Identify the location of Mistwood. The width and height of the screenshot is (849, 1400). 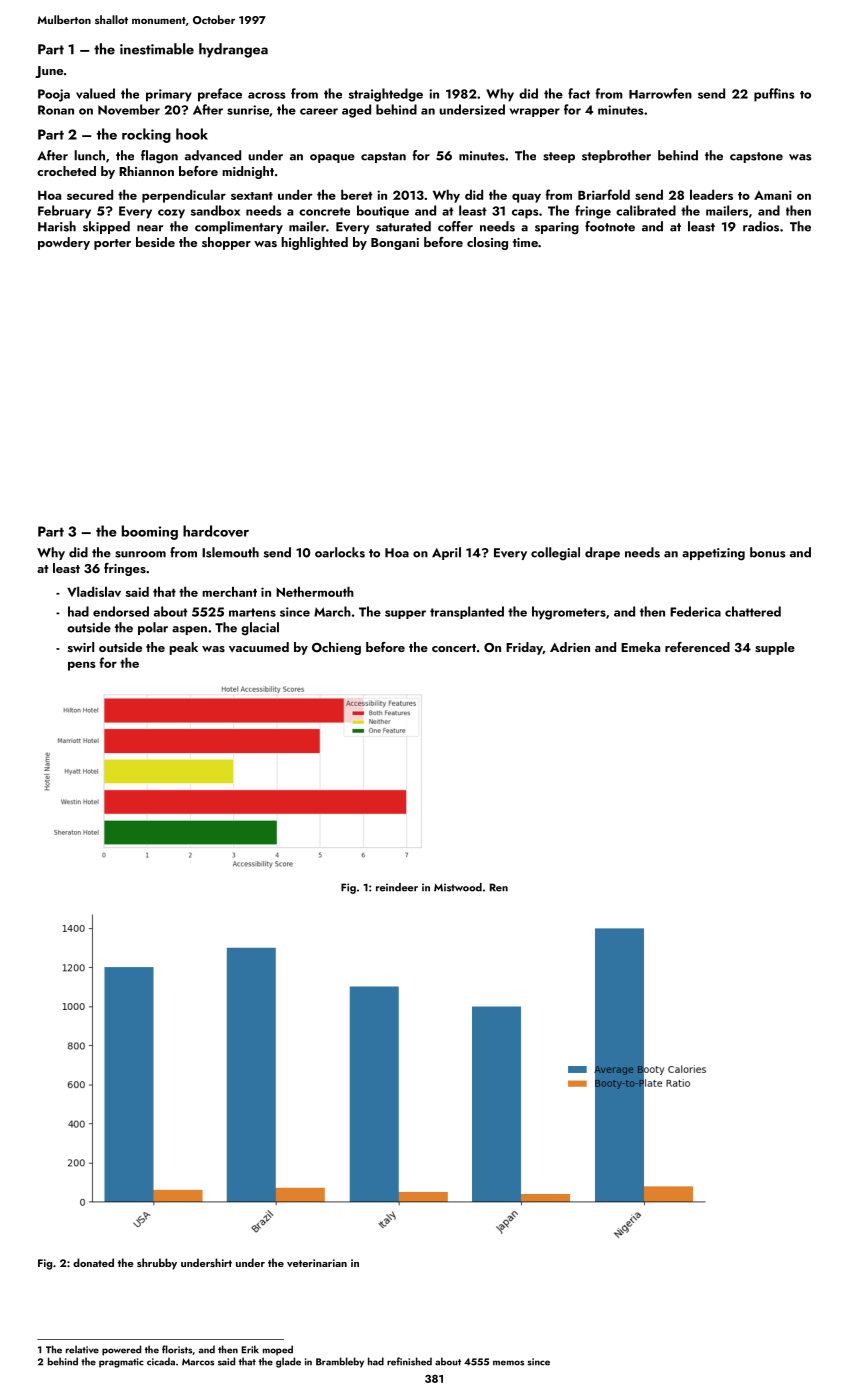
(458, 887).
